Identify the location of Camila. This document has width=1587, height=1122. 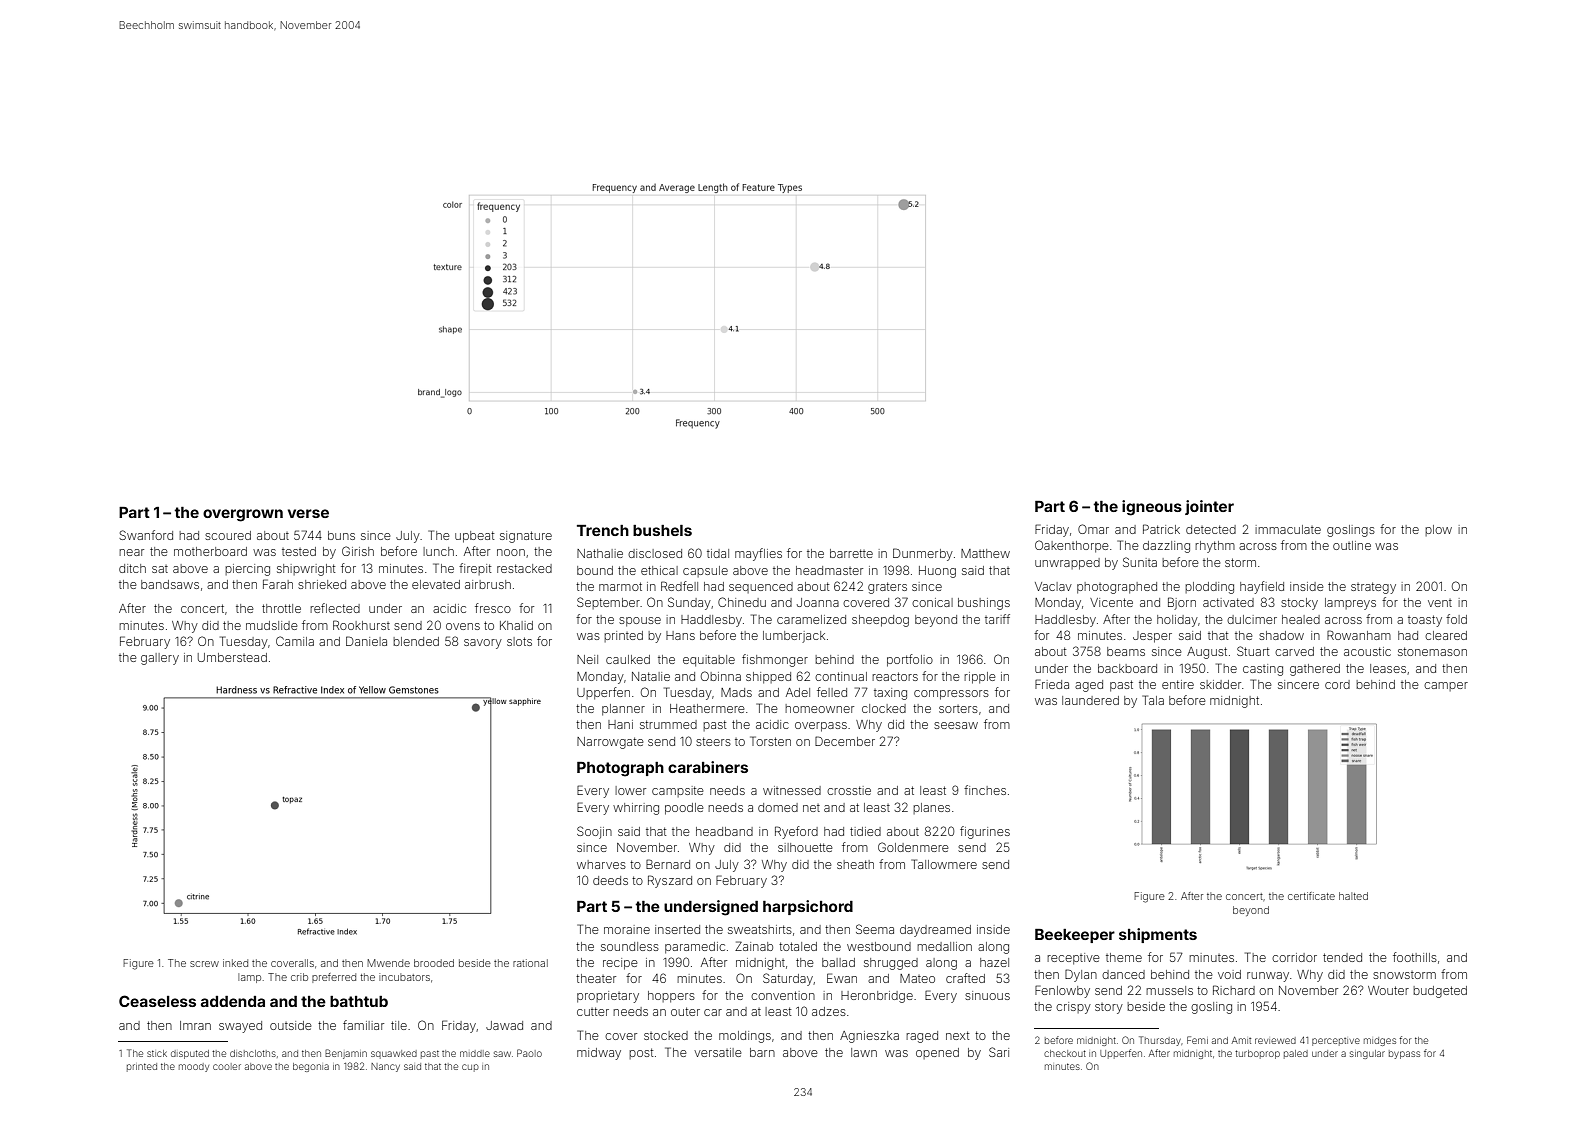
(295, 641).
